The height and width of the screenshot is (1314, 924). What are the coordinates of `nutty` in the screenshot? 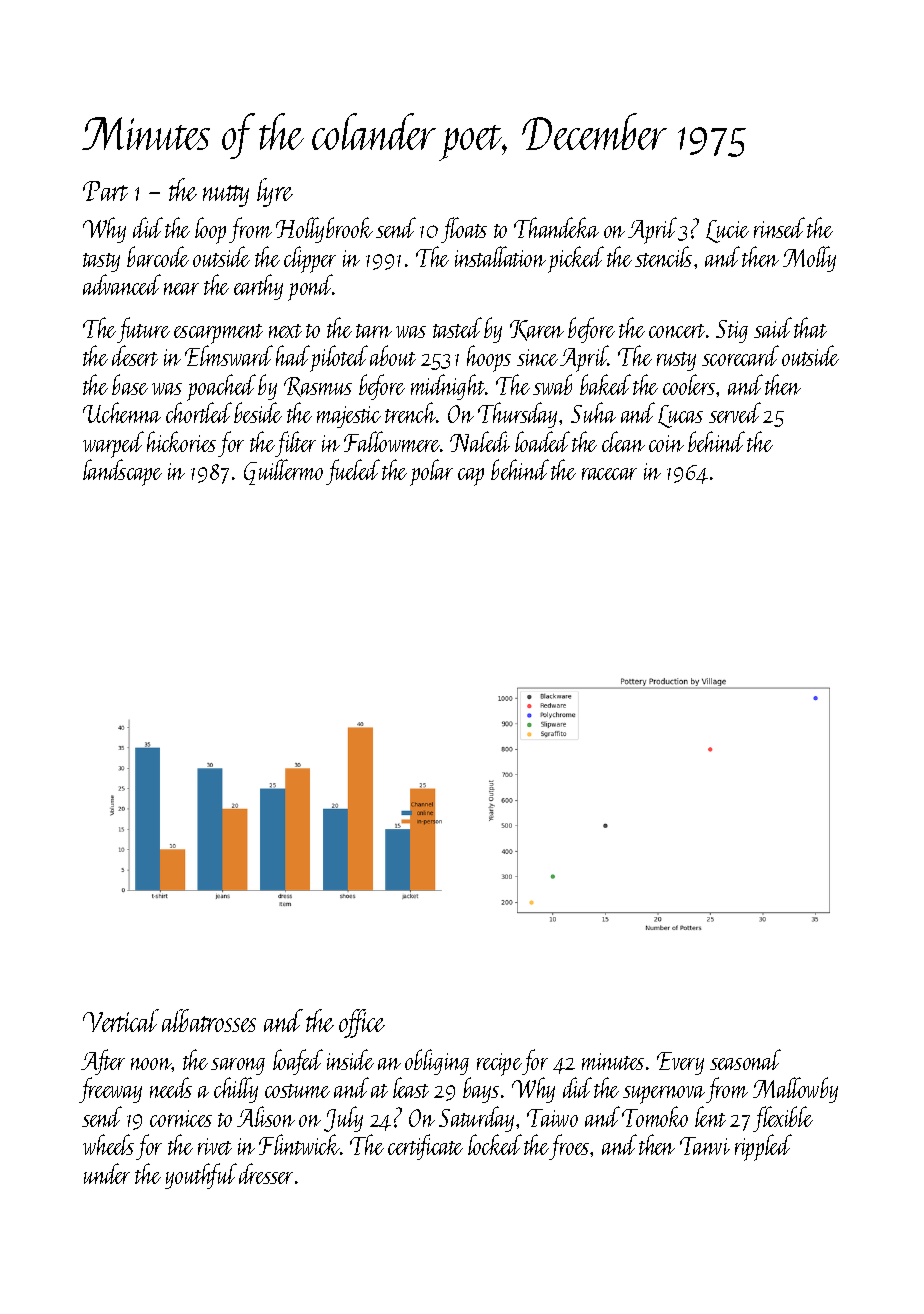 It's located at (226, 196).
